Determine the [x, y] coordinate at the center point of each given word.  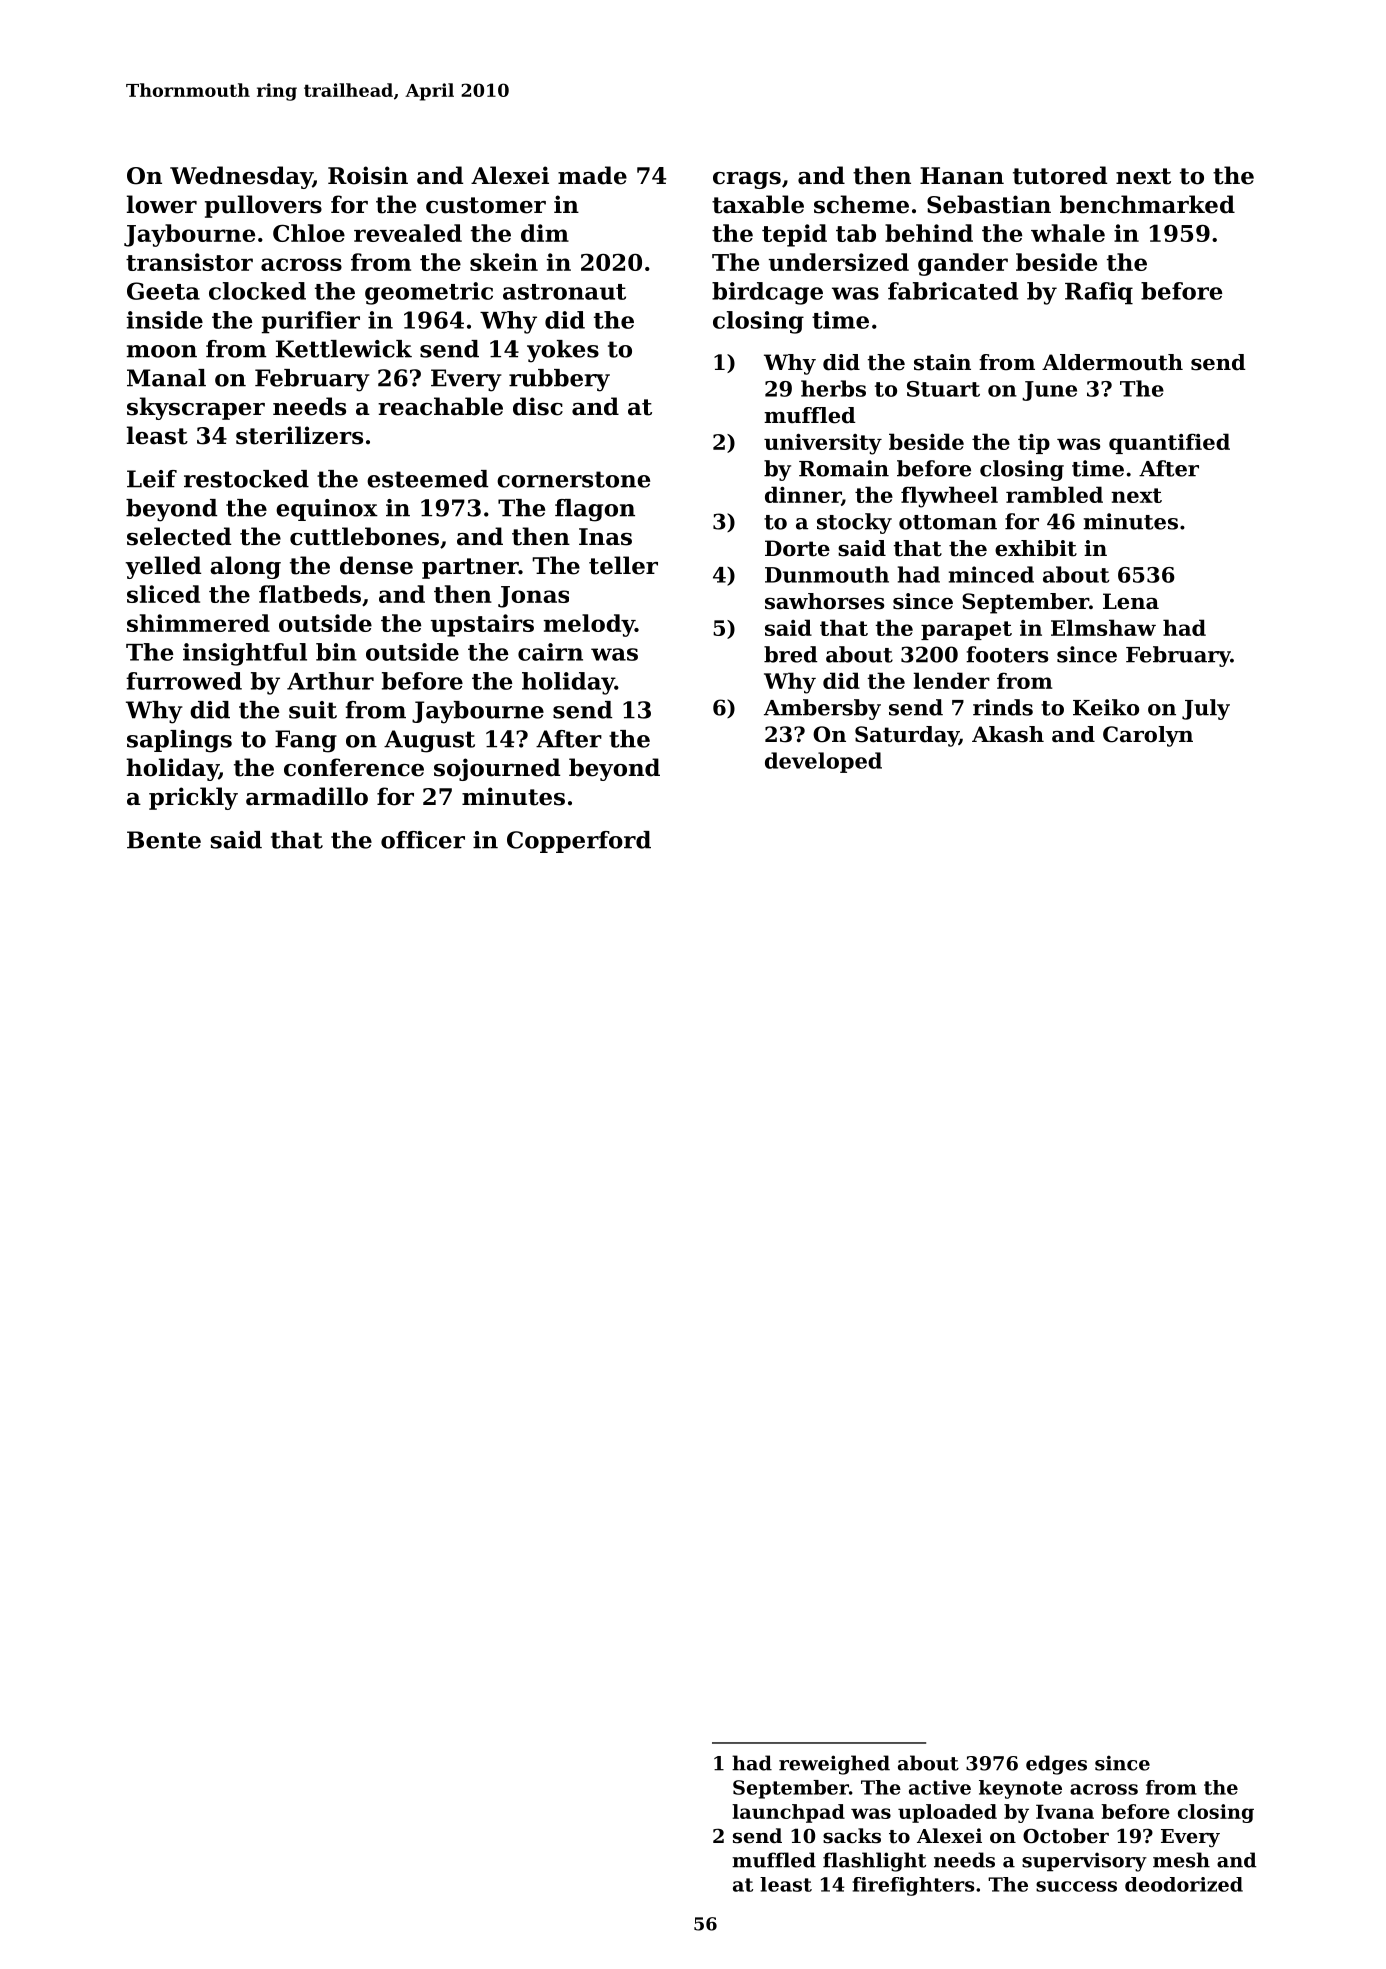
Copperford [579, 842]
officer [423, 840]
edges [1056, 1765]
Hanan [962, 176]
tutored [1060, 175]
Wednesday [241, 177]
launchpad [788, 1813]
